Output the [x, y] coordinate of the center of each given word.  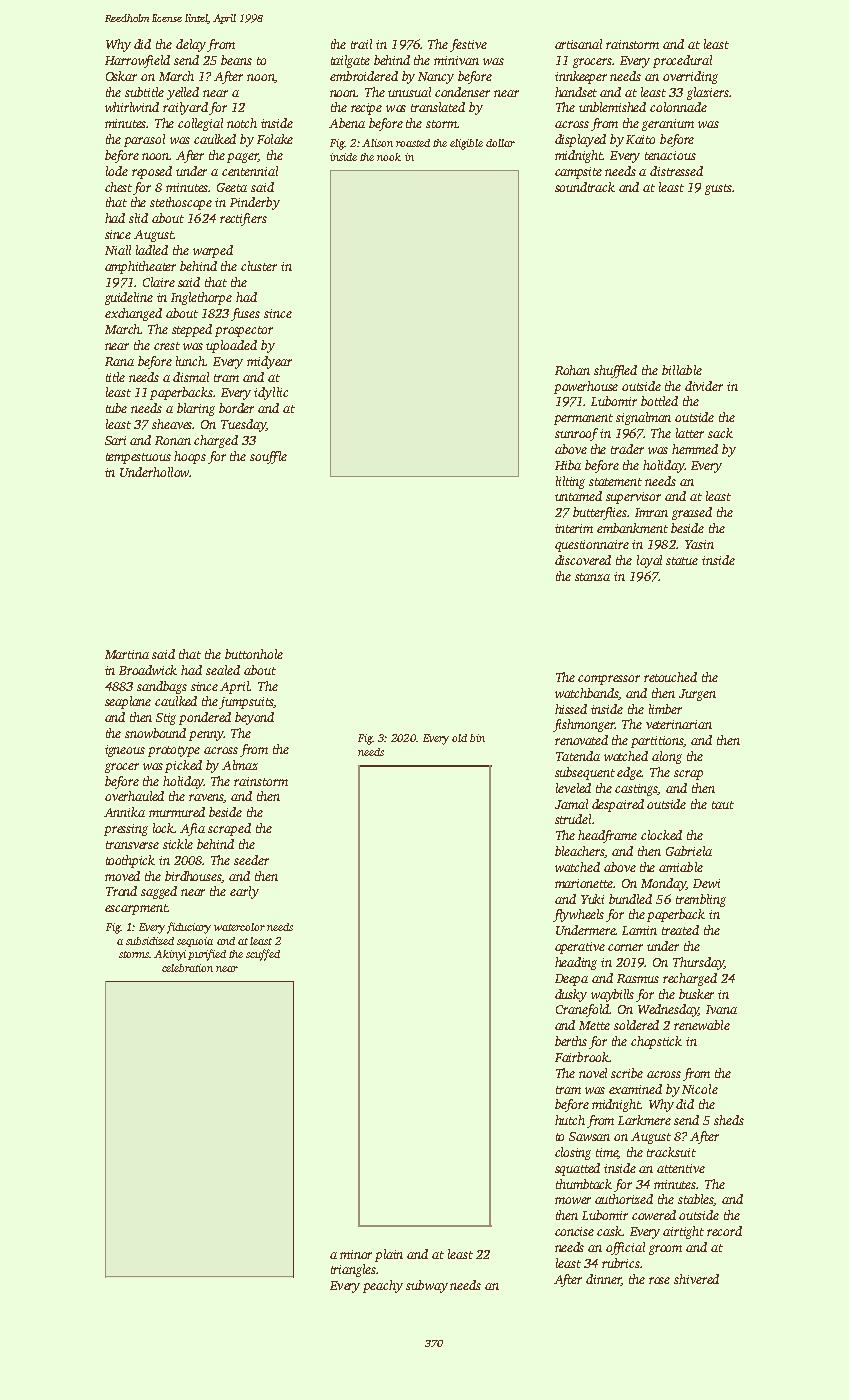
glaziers [708, 93]
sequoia [195, 942]
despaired [618, 805]
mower [573, 1200]
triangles [353, 1270]
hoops [190, 457]
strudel [573, 819]
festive [468, 45]
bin [477, 738]
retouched [670, 677]
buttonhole [254, 654]
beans [236, 60]
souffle [268, 457]
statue [682, 561]
